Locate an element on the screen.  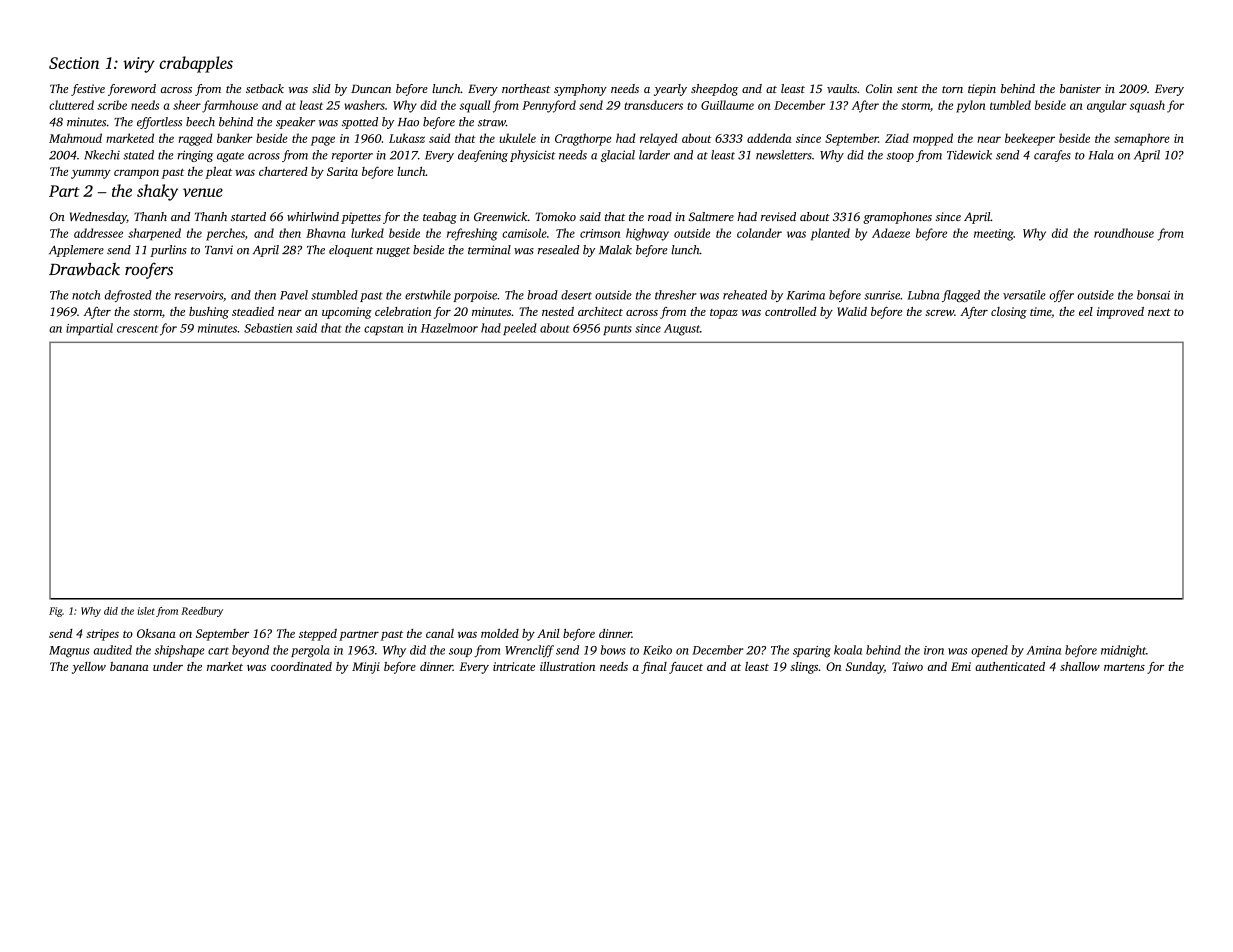
screw is located at coordinates (939, 313).
